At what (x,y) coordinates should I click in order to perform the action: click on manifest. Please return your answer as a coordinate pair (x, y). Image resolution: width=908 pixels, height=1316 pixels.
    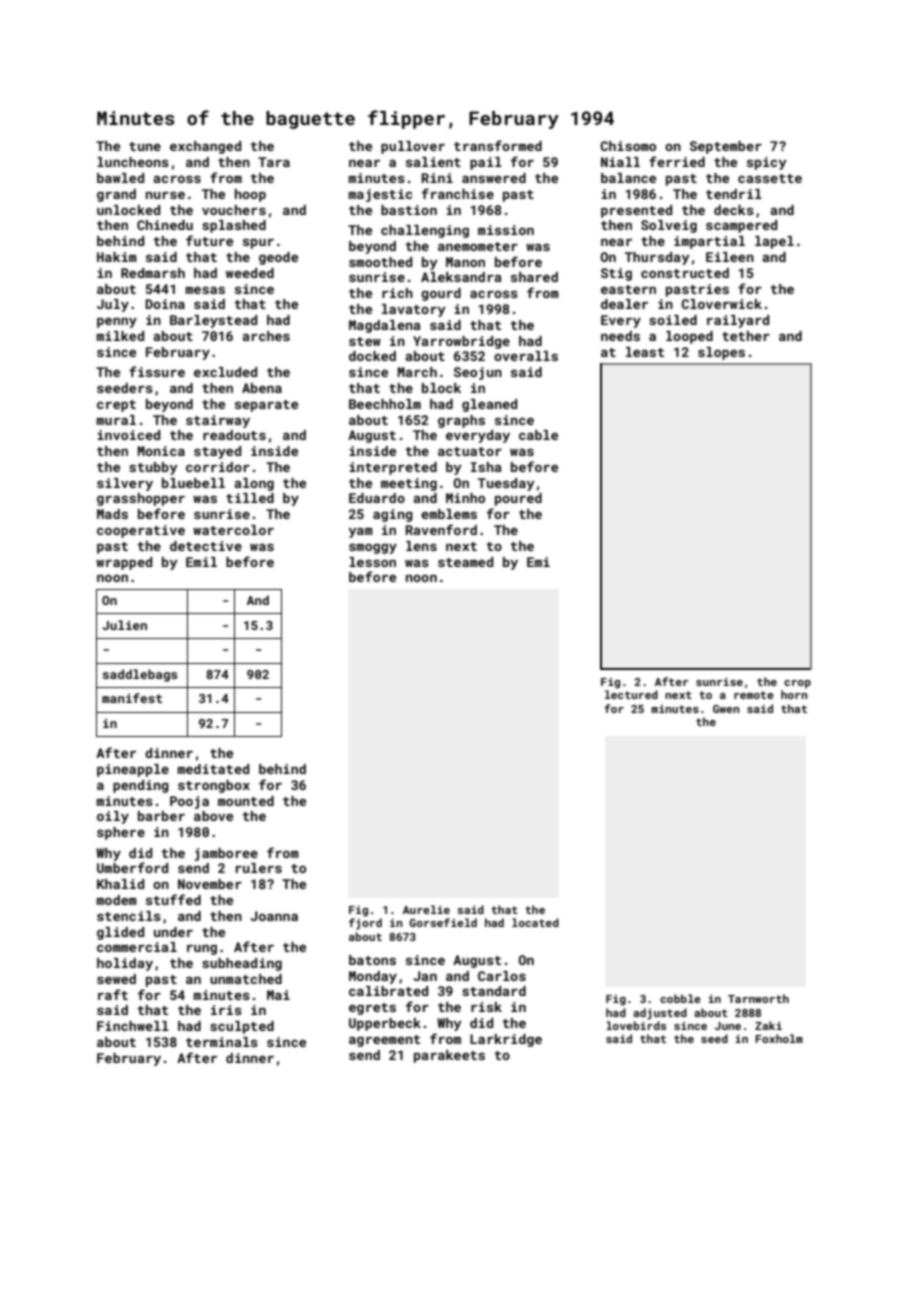
    Looking at the image, I should click on (132, 698).
